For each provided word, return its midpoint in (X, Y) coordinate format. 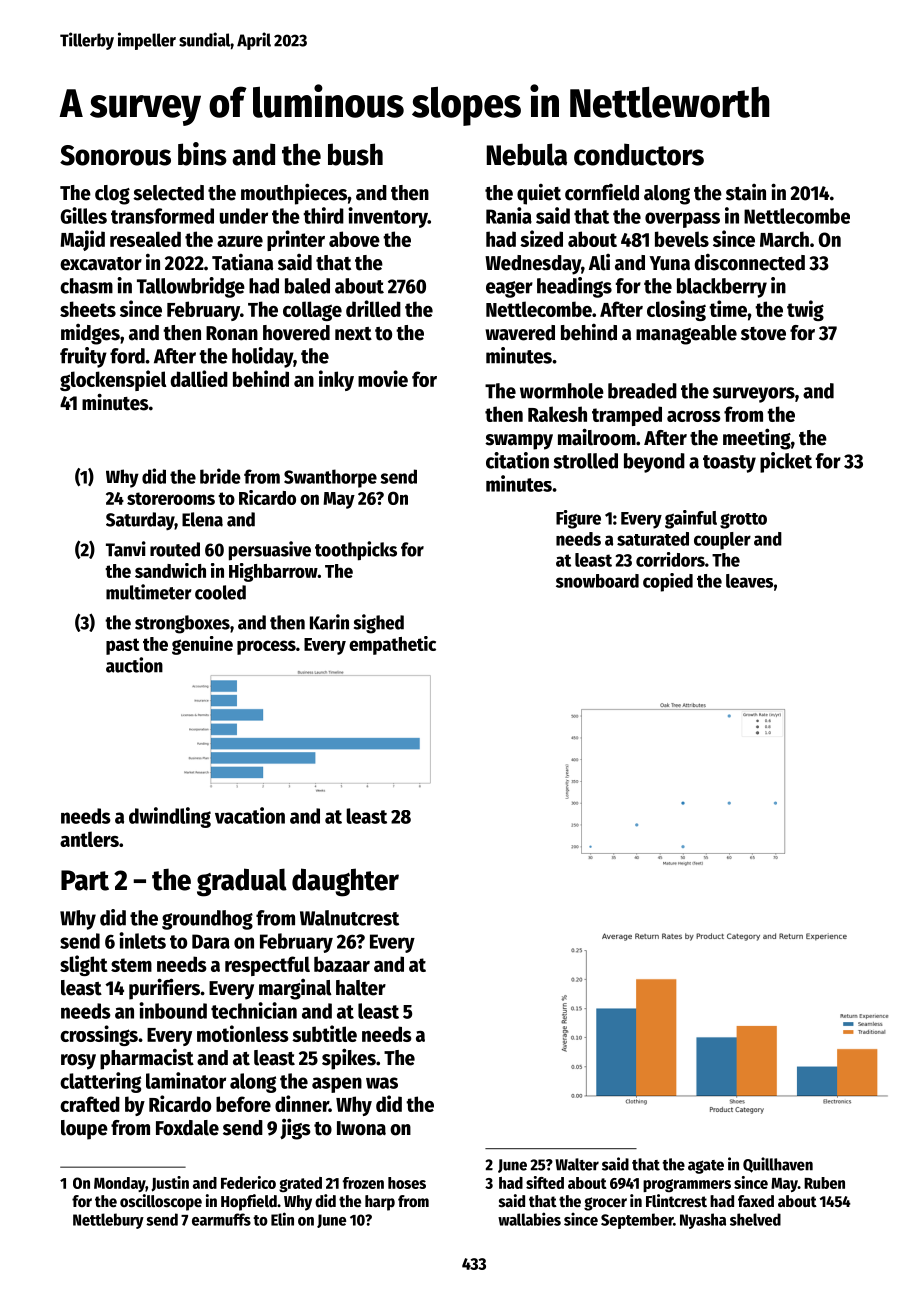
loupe (84, 1130)
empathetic (392, 645)
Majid (82, 240)
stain (746, 192)
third (323, 215)
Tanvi (126, 549)
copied (668, 582)
